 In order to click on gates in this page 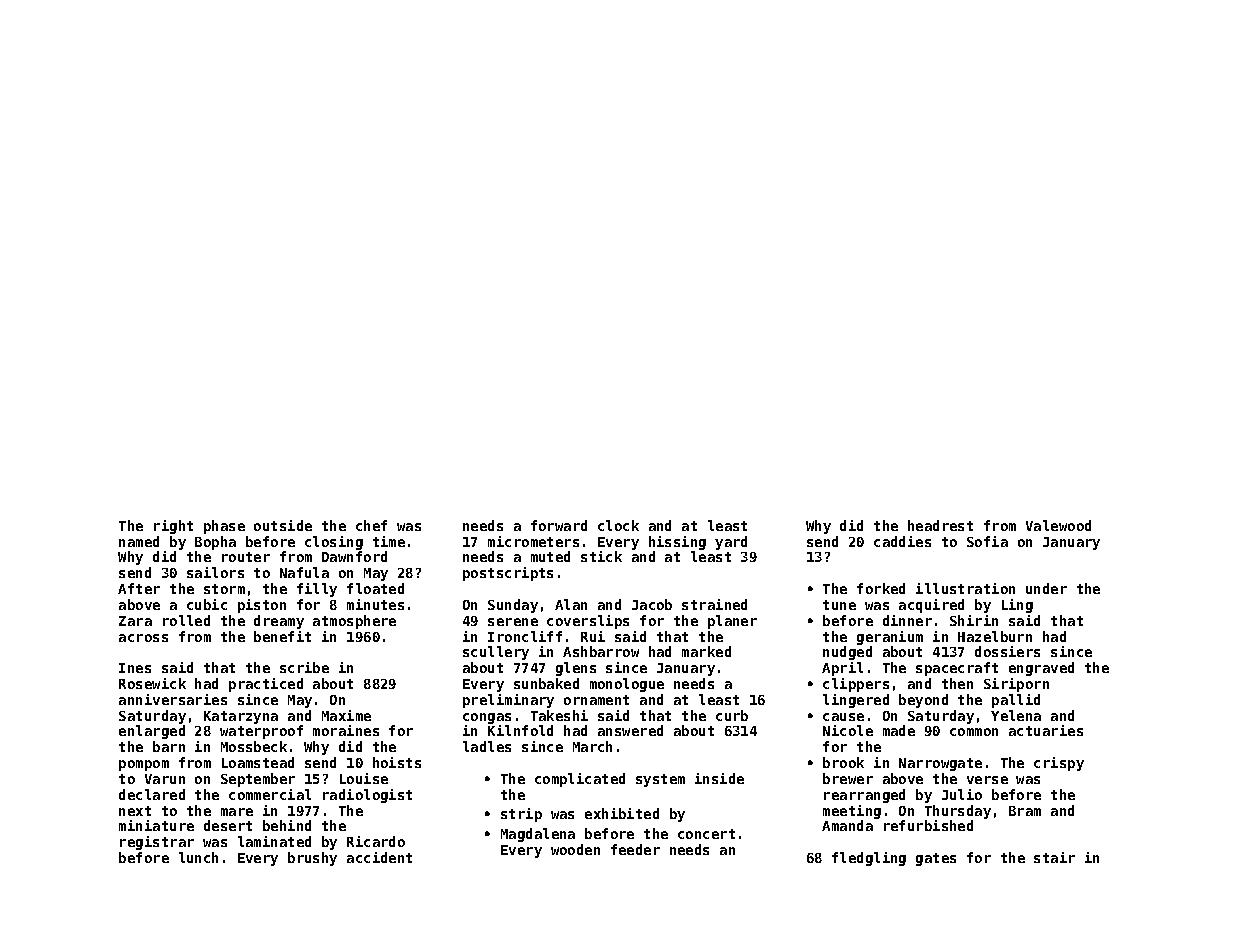, I will do `click(936, 859)`.
